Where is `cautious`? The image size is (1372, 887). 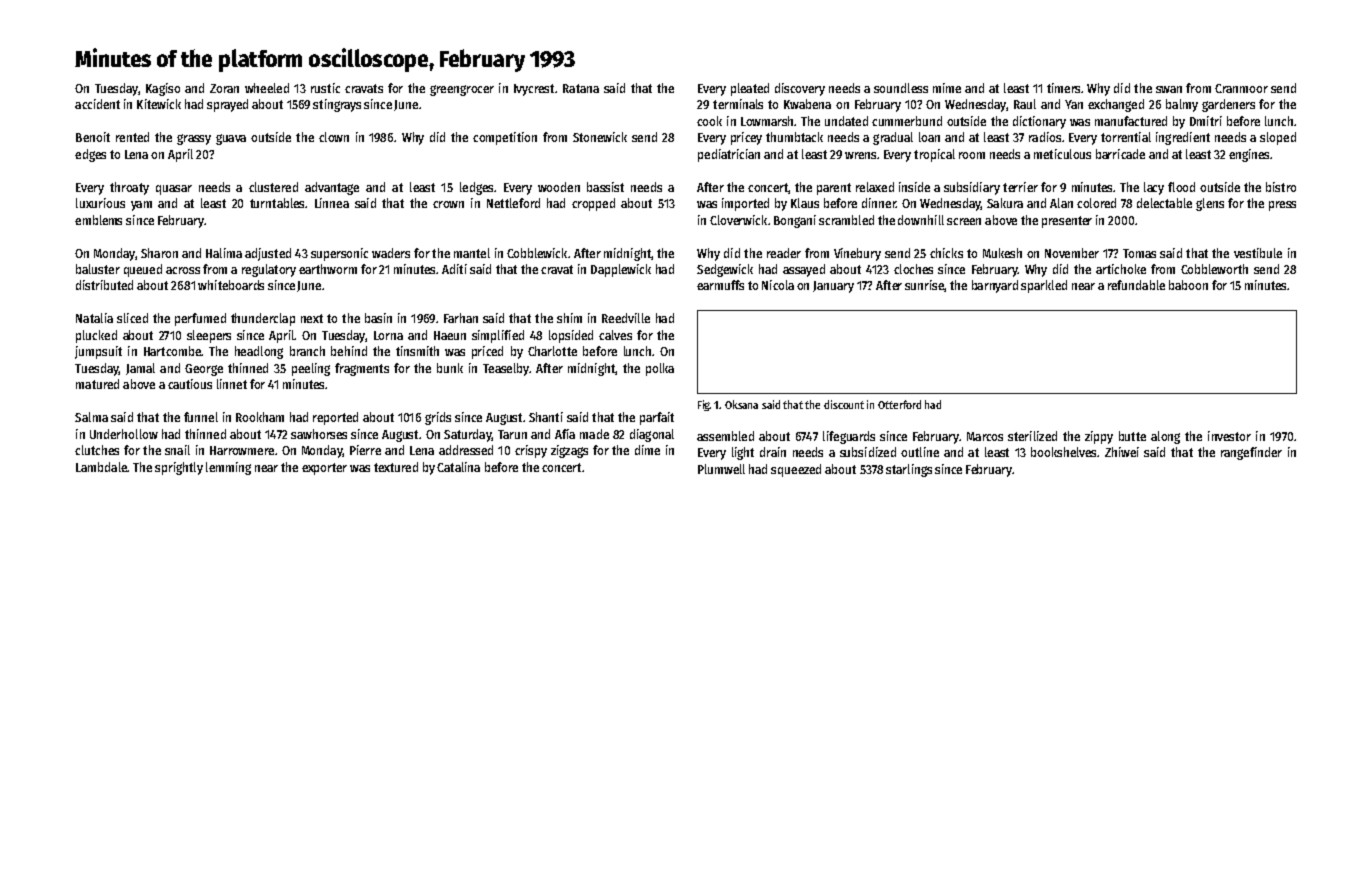
cautious is located at coordinates (190, 384).
